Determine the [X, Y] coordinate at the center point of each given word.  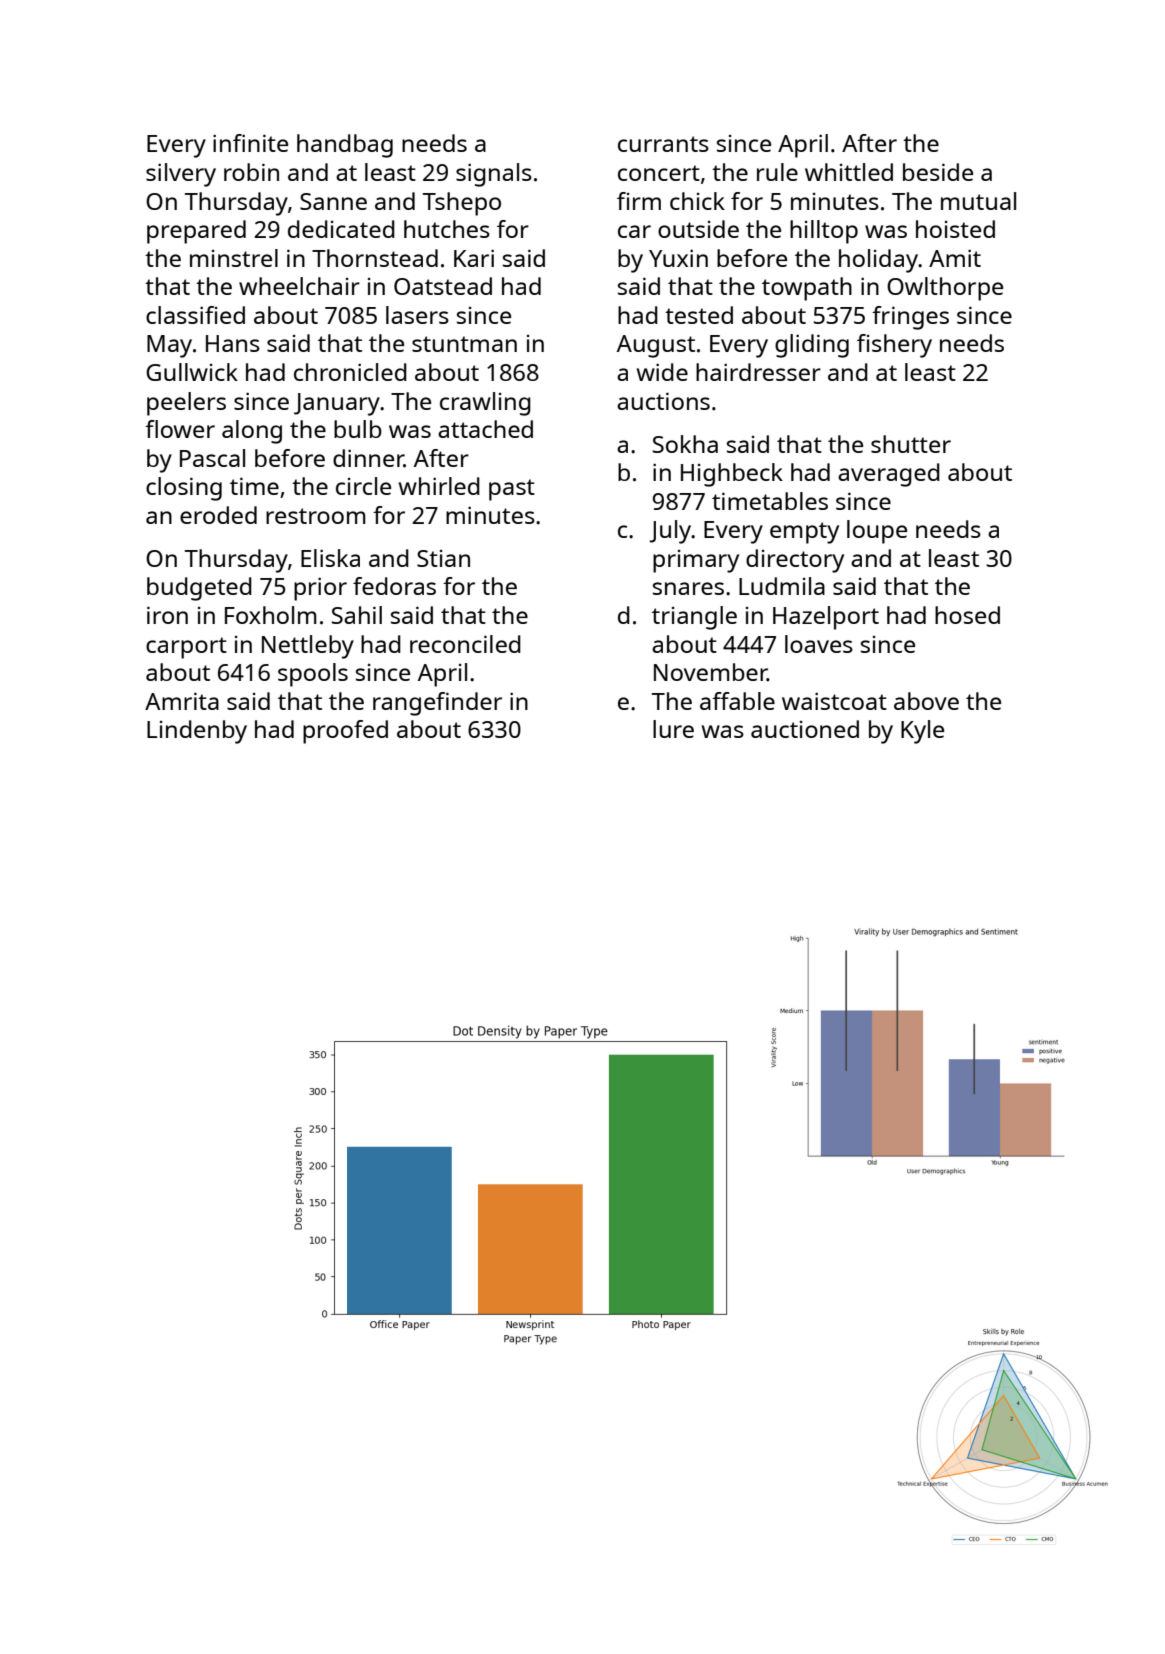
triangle [694, 618]
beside [938, 172]
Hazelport [826, 618]
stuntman [464, 344]
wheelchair [299, 286]
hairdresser [758, 372]
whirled [439, 486]
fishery [894, 346]
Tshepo [462, 204]
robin [251, 172]
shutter [911, 444]
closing [184, 489]
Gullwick [192, 372]
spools [313, 675]
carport [186, 648]
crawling [485, 404]
